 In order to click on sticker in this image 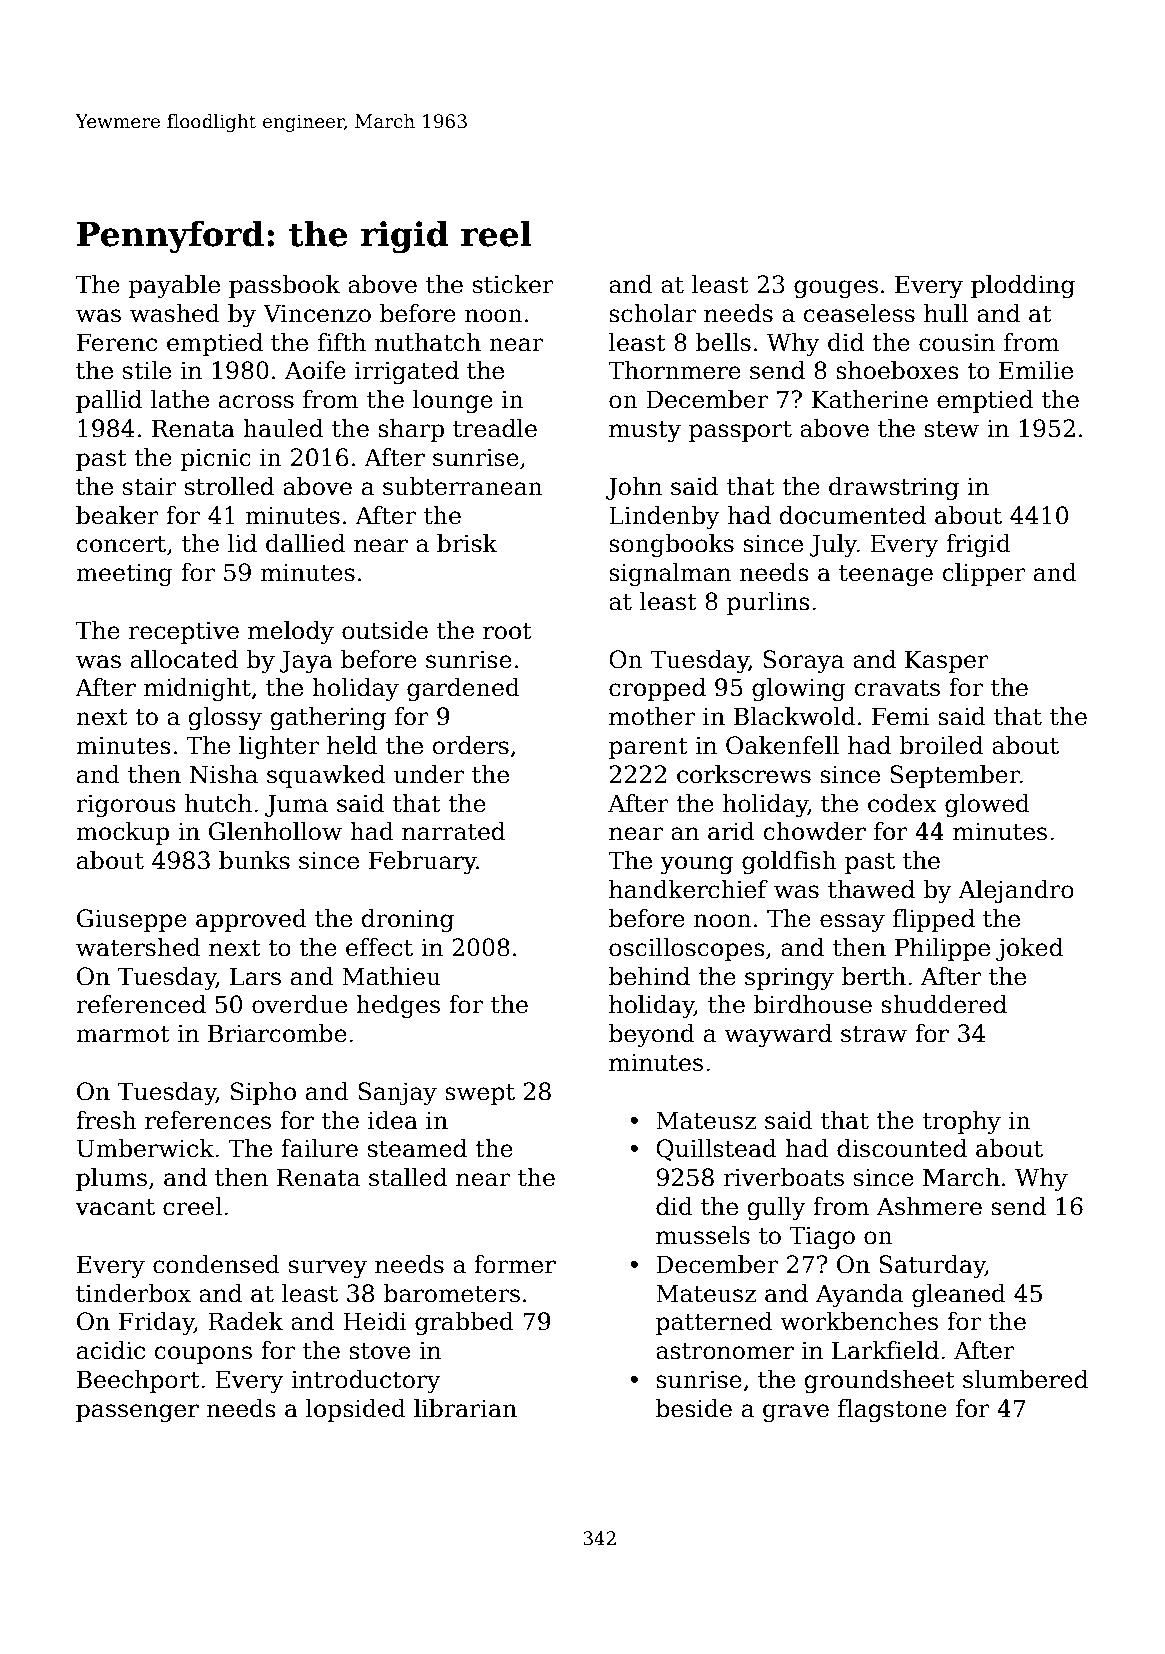, I will do `click(513, 284)`.
